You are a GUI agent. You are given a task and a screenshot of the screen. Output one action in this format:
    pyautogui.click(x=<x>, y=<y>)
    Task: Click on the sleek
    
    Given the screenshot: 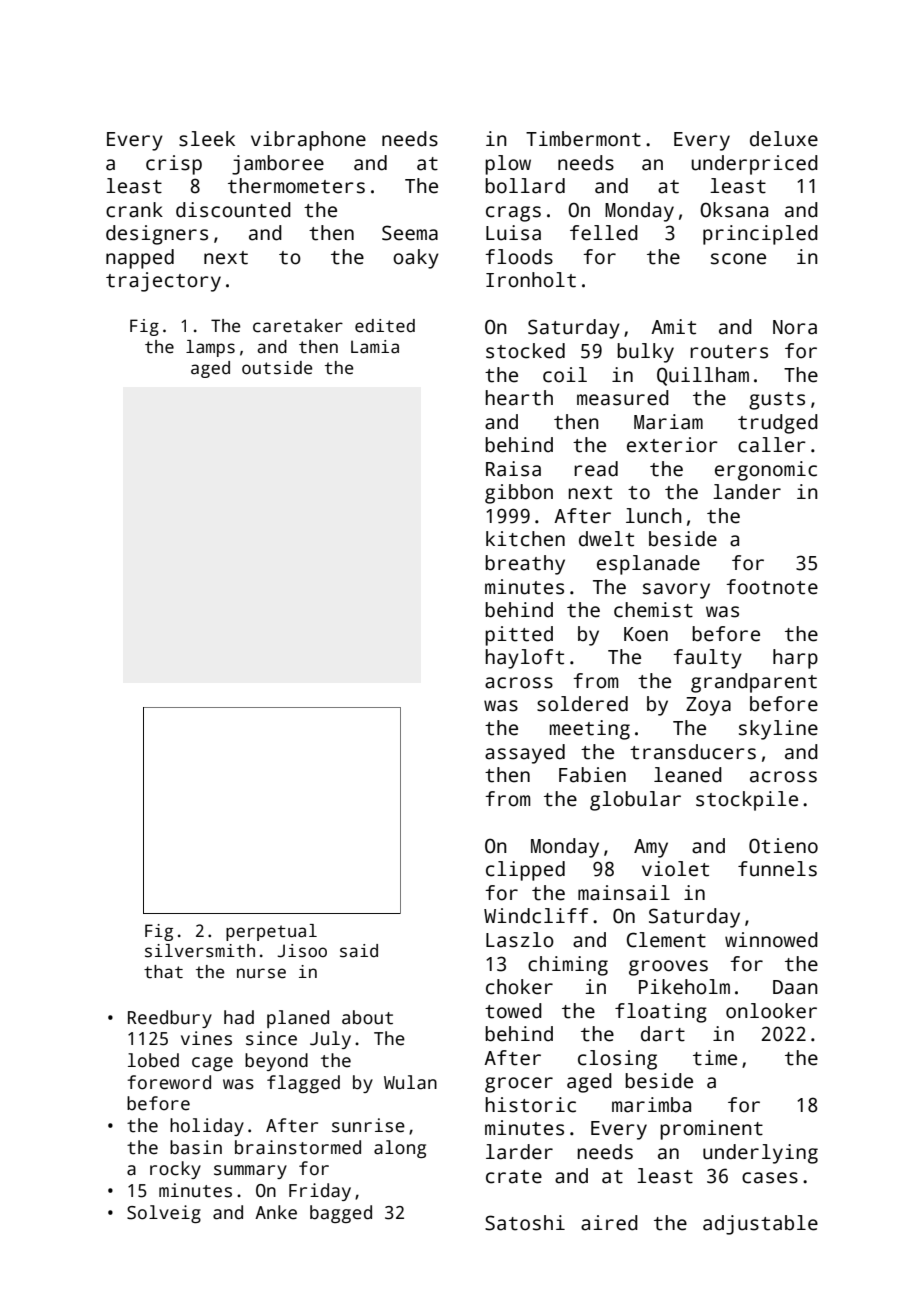 What is the action you would take?
    pyautogui.click(x=207, y=139)
